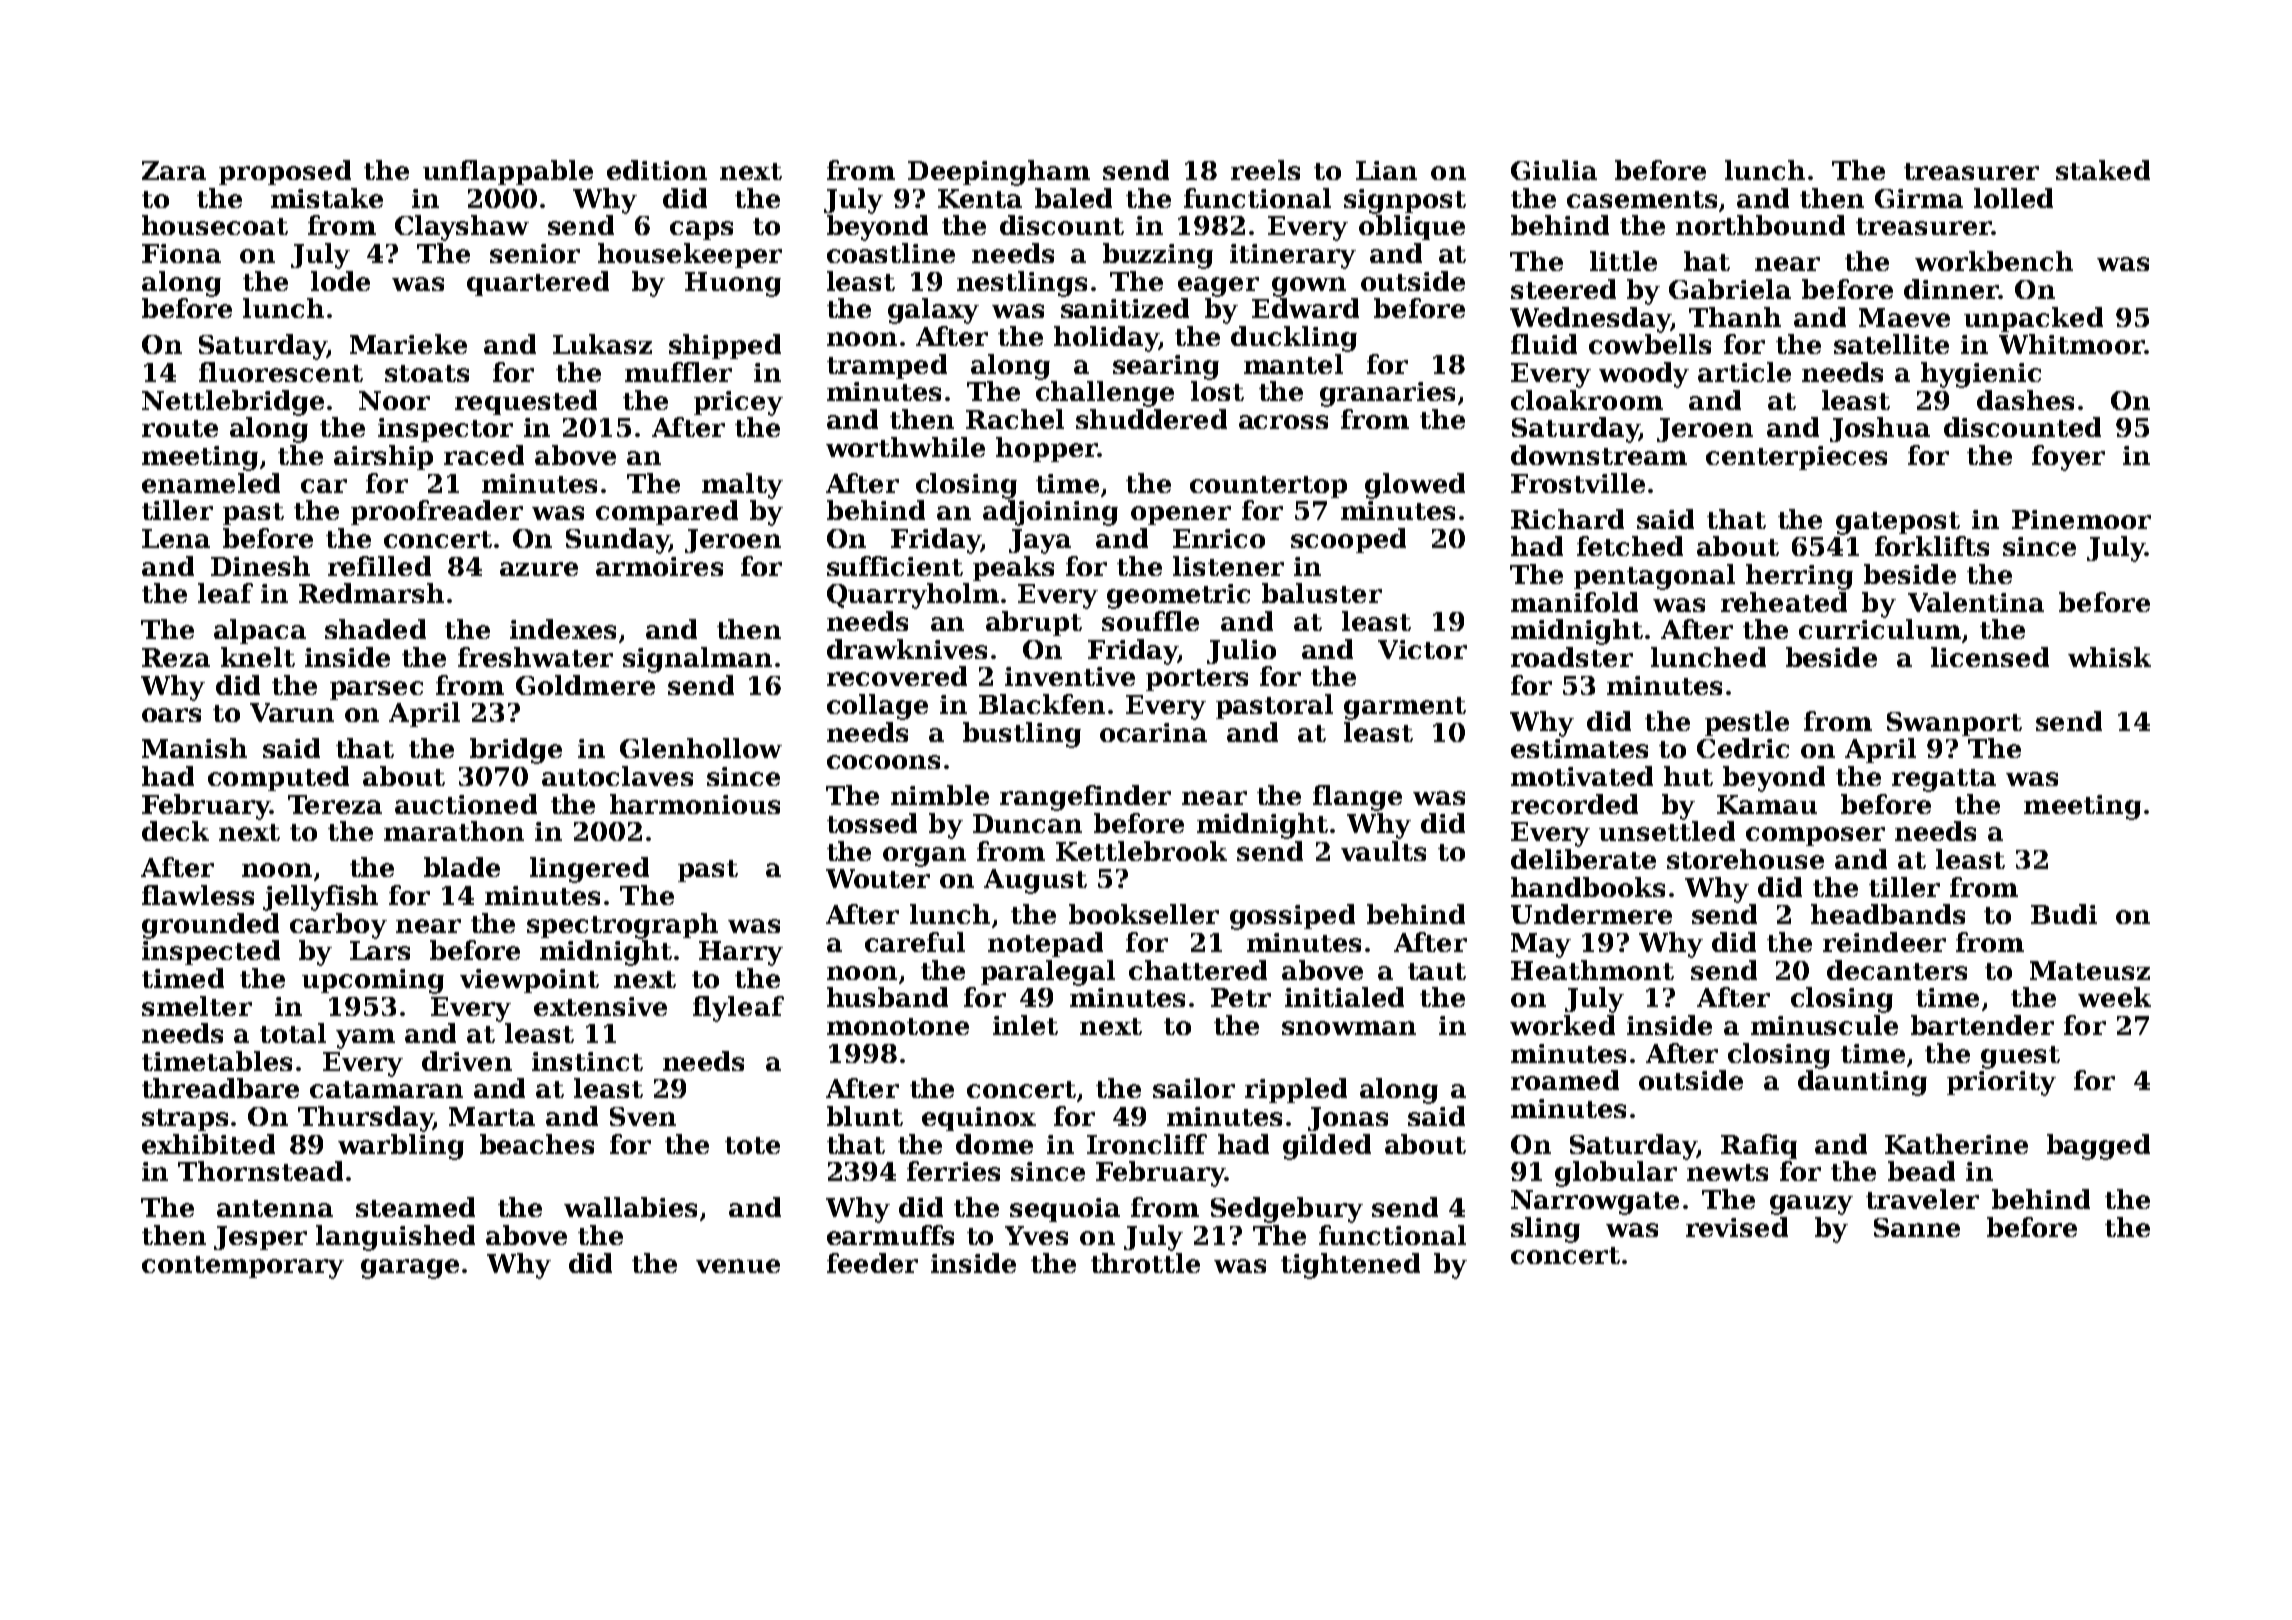  I want to click on notepad, so click(1045, 944).
